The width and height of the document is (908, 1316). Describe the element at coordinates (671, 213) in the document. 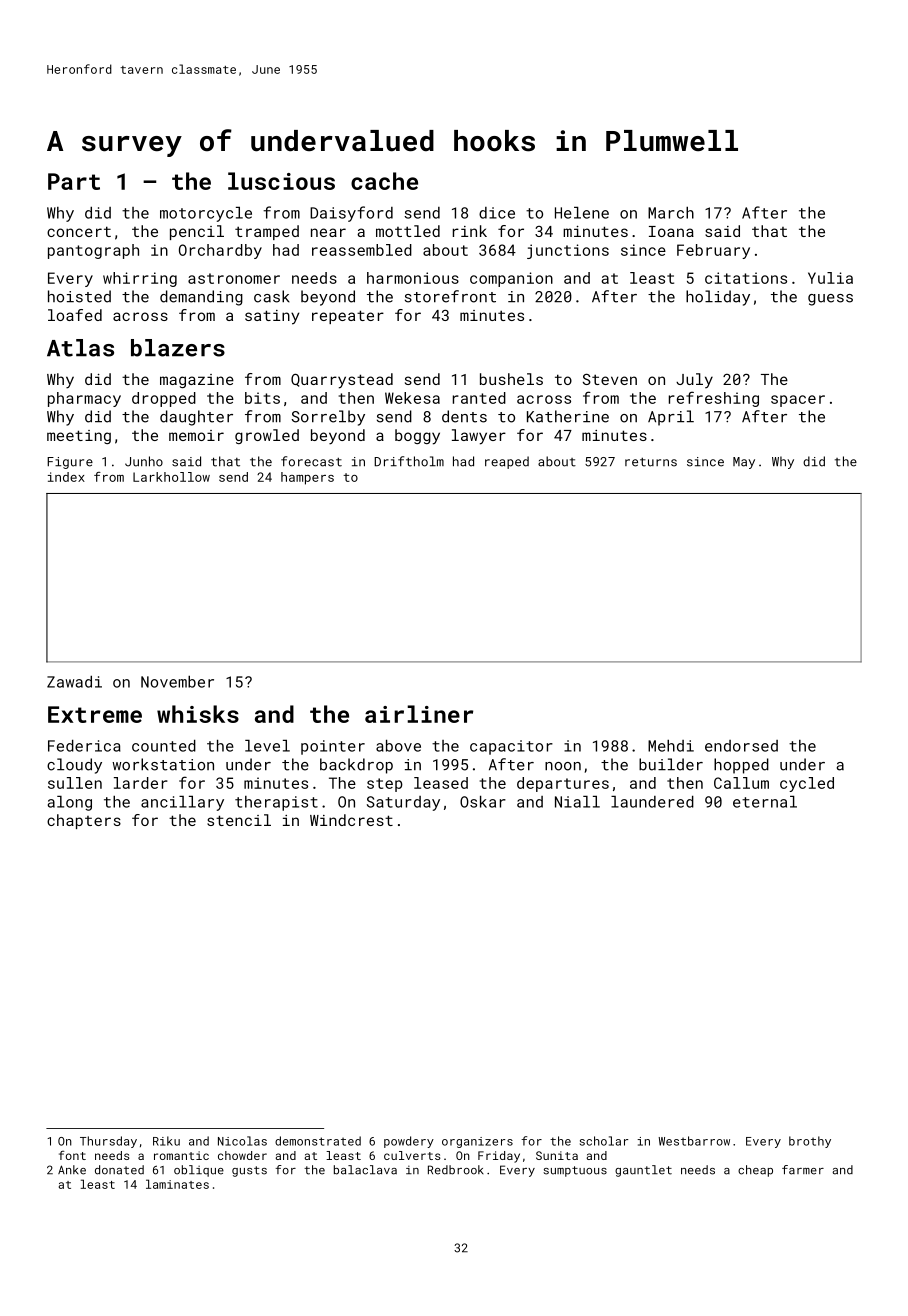

I see `March` at that location.
